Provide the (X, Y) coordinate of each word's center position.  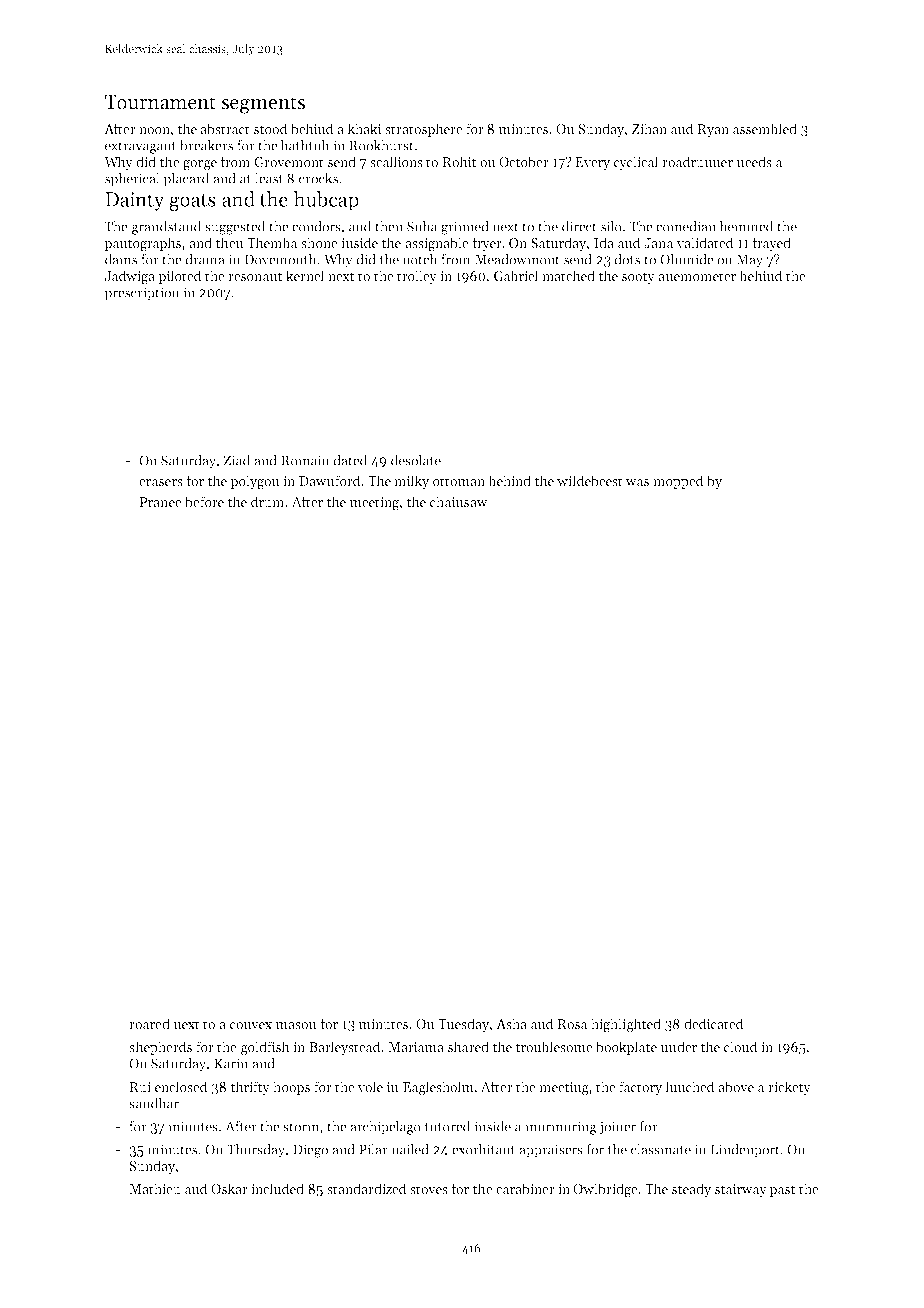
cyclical (636, 163)
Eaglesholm (438, 1088)
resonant (255, 276)
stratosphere (424, 130)
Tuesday (463, 1025)
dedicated (714, 1023)
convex (251, 1025)
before (204, 501)
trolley (417, 277)
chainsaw (459, 501)
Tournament (160, 102)
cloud (741, 1046)
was (637, 482)
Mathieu (155, 1188)
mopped (678, 482)
